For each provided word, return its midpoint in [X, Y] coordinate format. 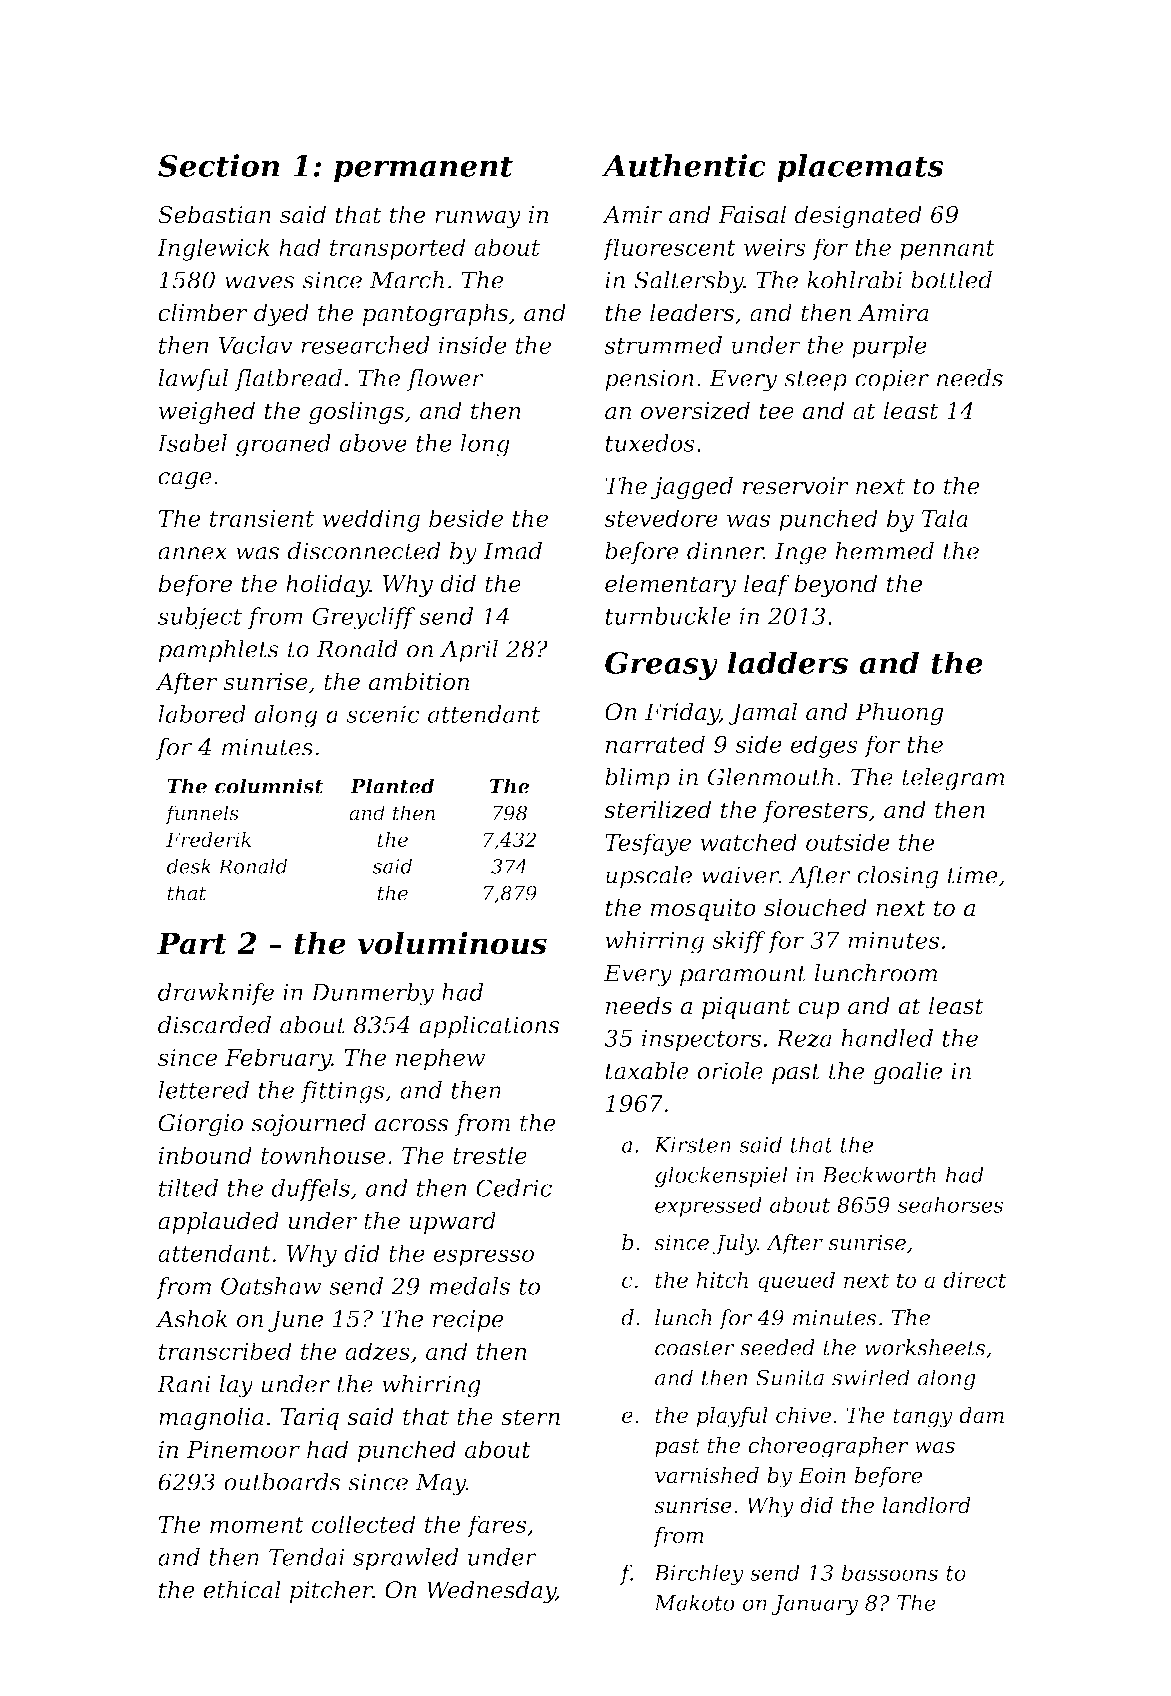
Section [219, 165]
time [973, 875]
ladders [787, 662]
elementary [670, 585]
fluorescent [669, 249]
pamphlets [218, 651]
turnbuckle [668, 616]
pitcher [331, 1591]
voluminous [452, 943]
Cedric [514, 1188]
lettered [203, 1090]
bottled [951, 280]
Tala [945, 518]
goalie [907, 1073]
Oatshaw [271, 1286]
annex [192, 553]
